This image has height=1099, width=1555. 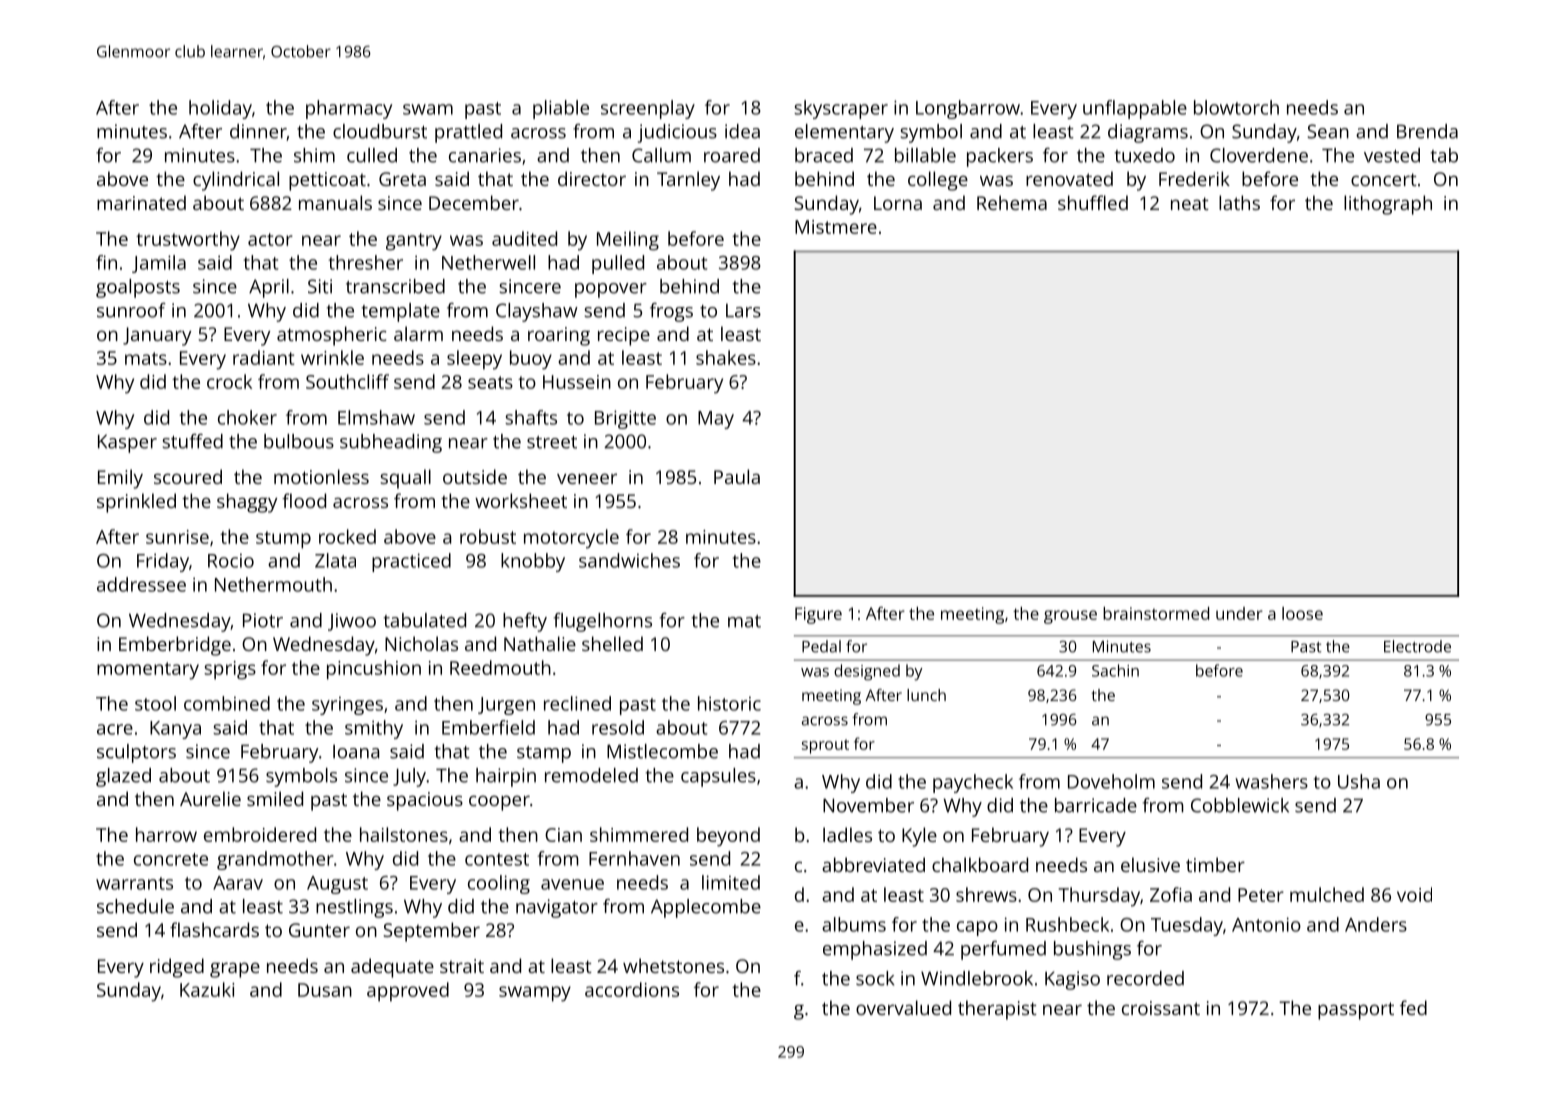 I want to click on harrow, so click(x=166, y=834).
